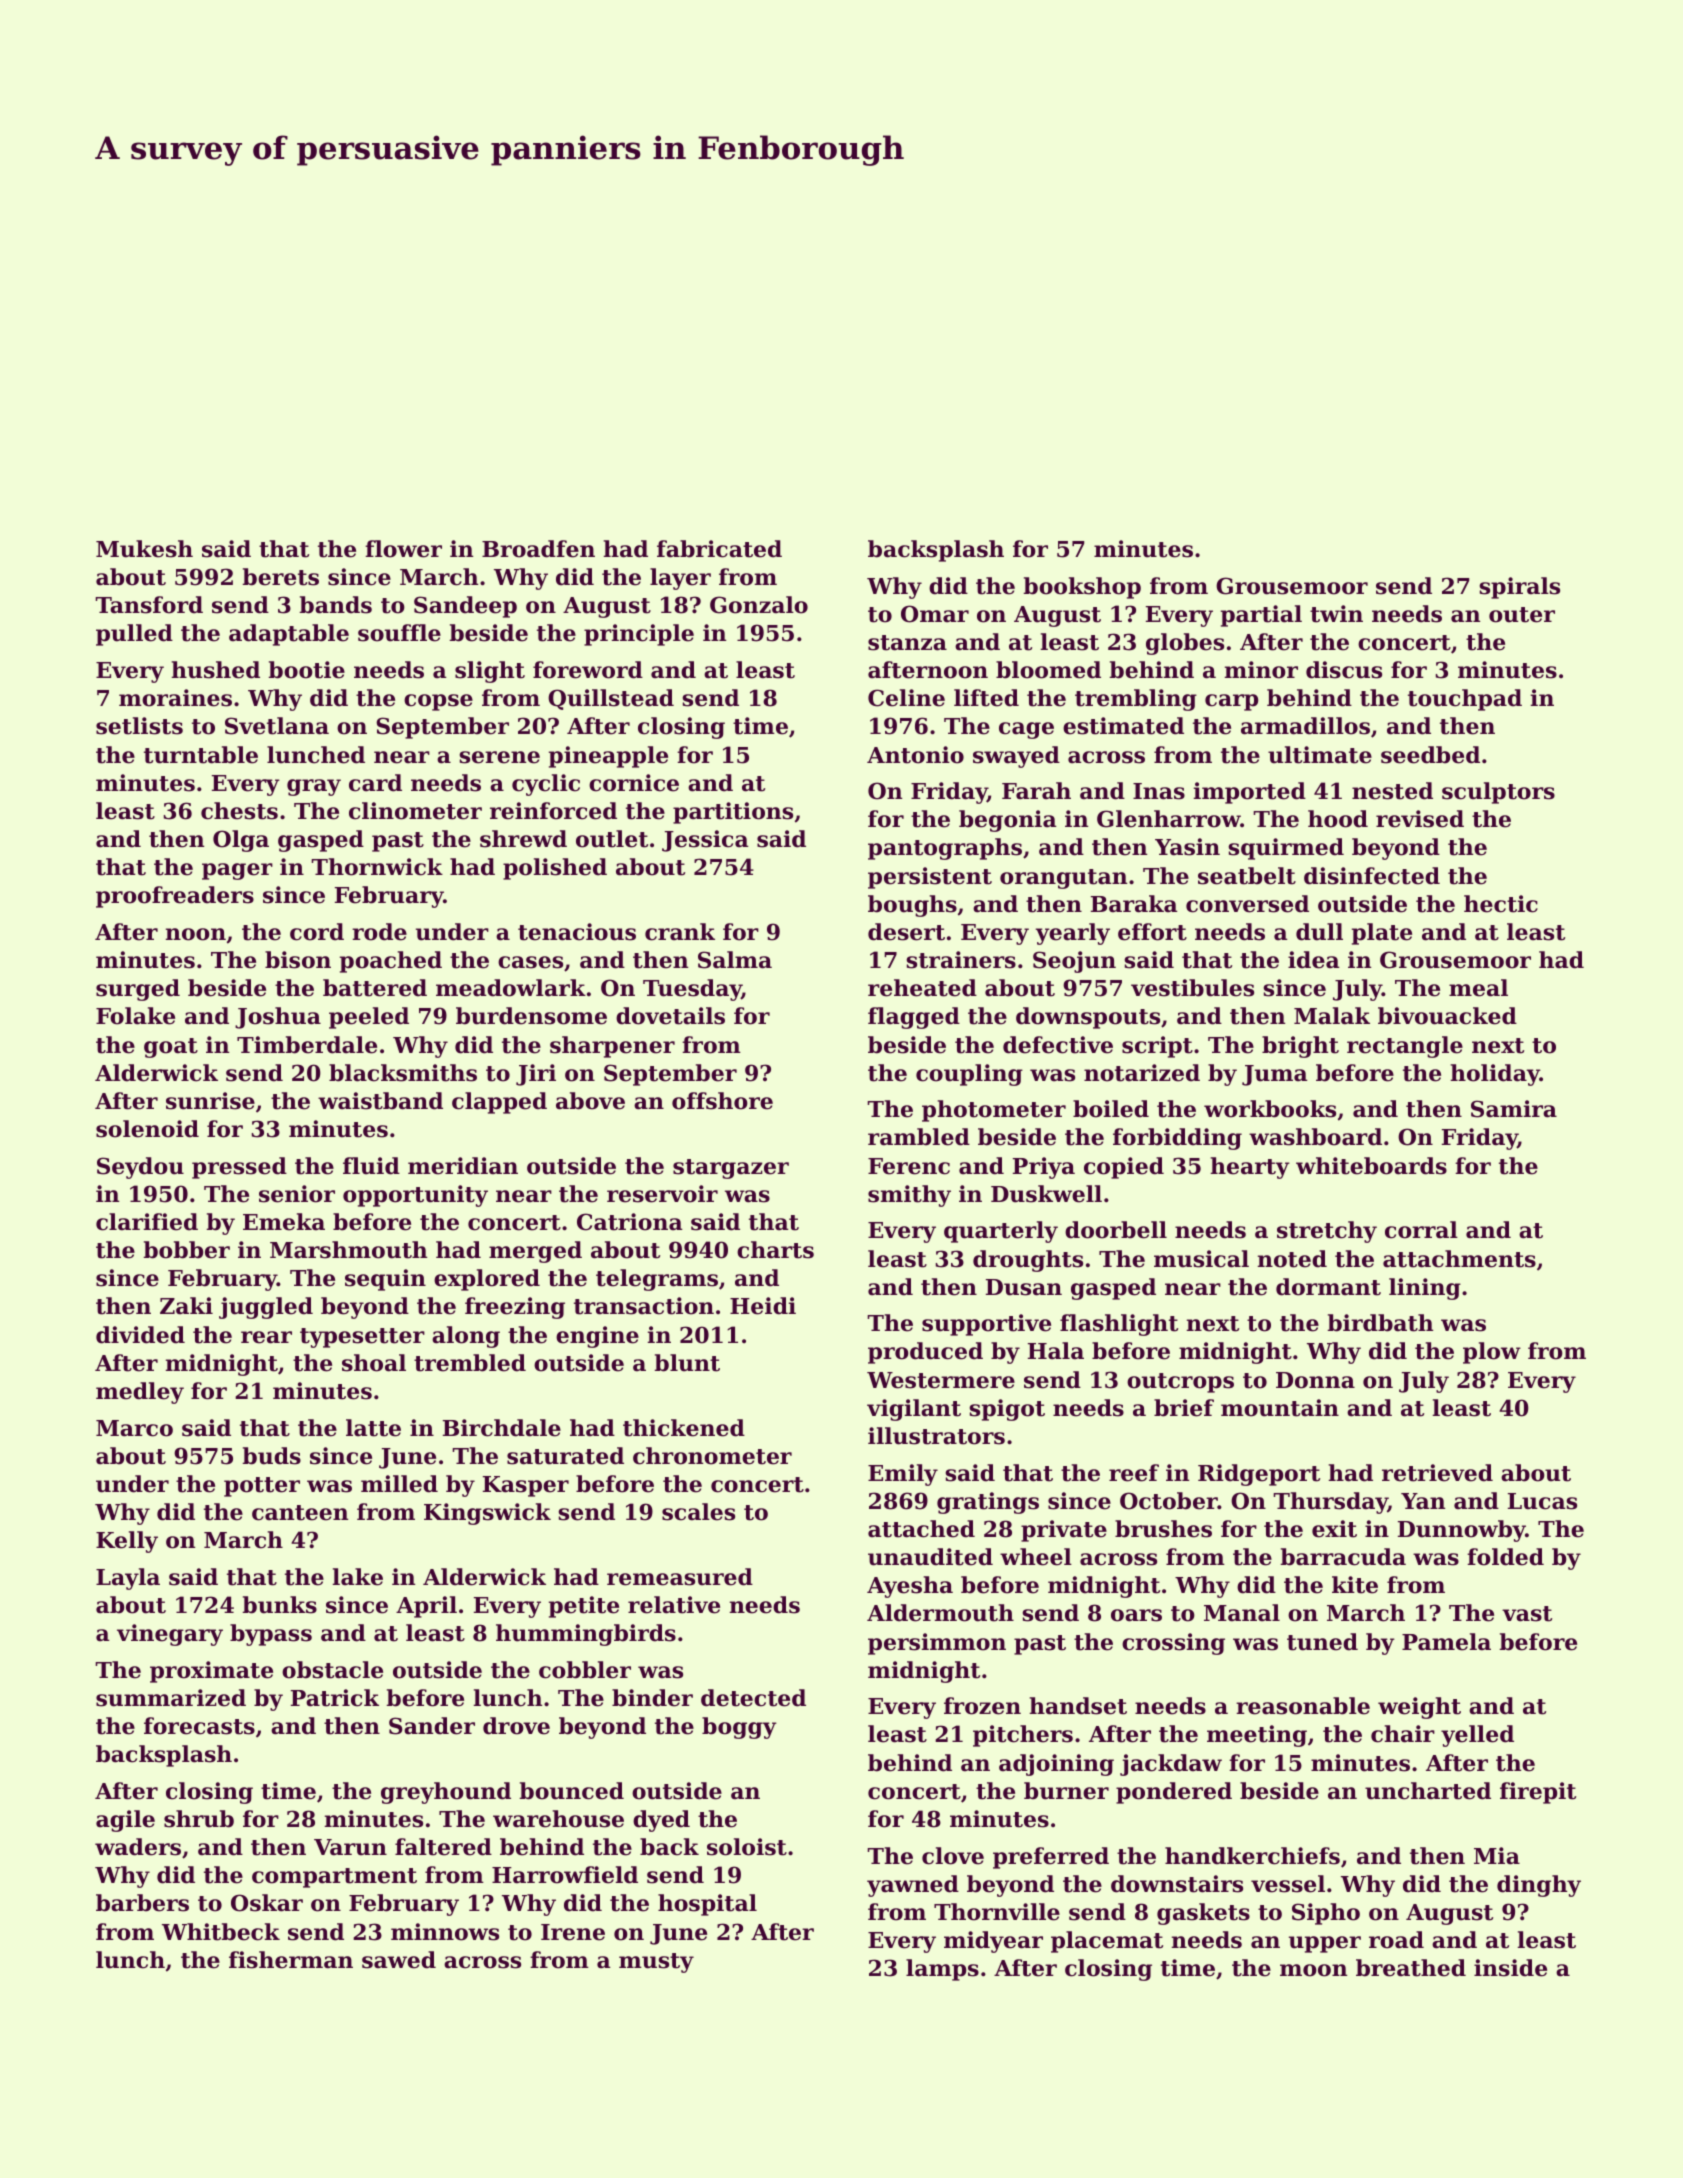 The width and height of the image is (1683, 2178). I want to click on flower, so click(403, 549).
